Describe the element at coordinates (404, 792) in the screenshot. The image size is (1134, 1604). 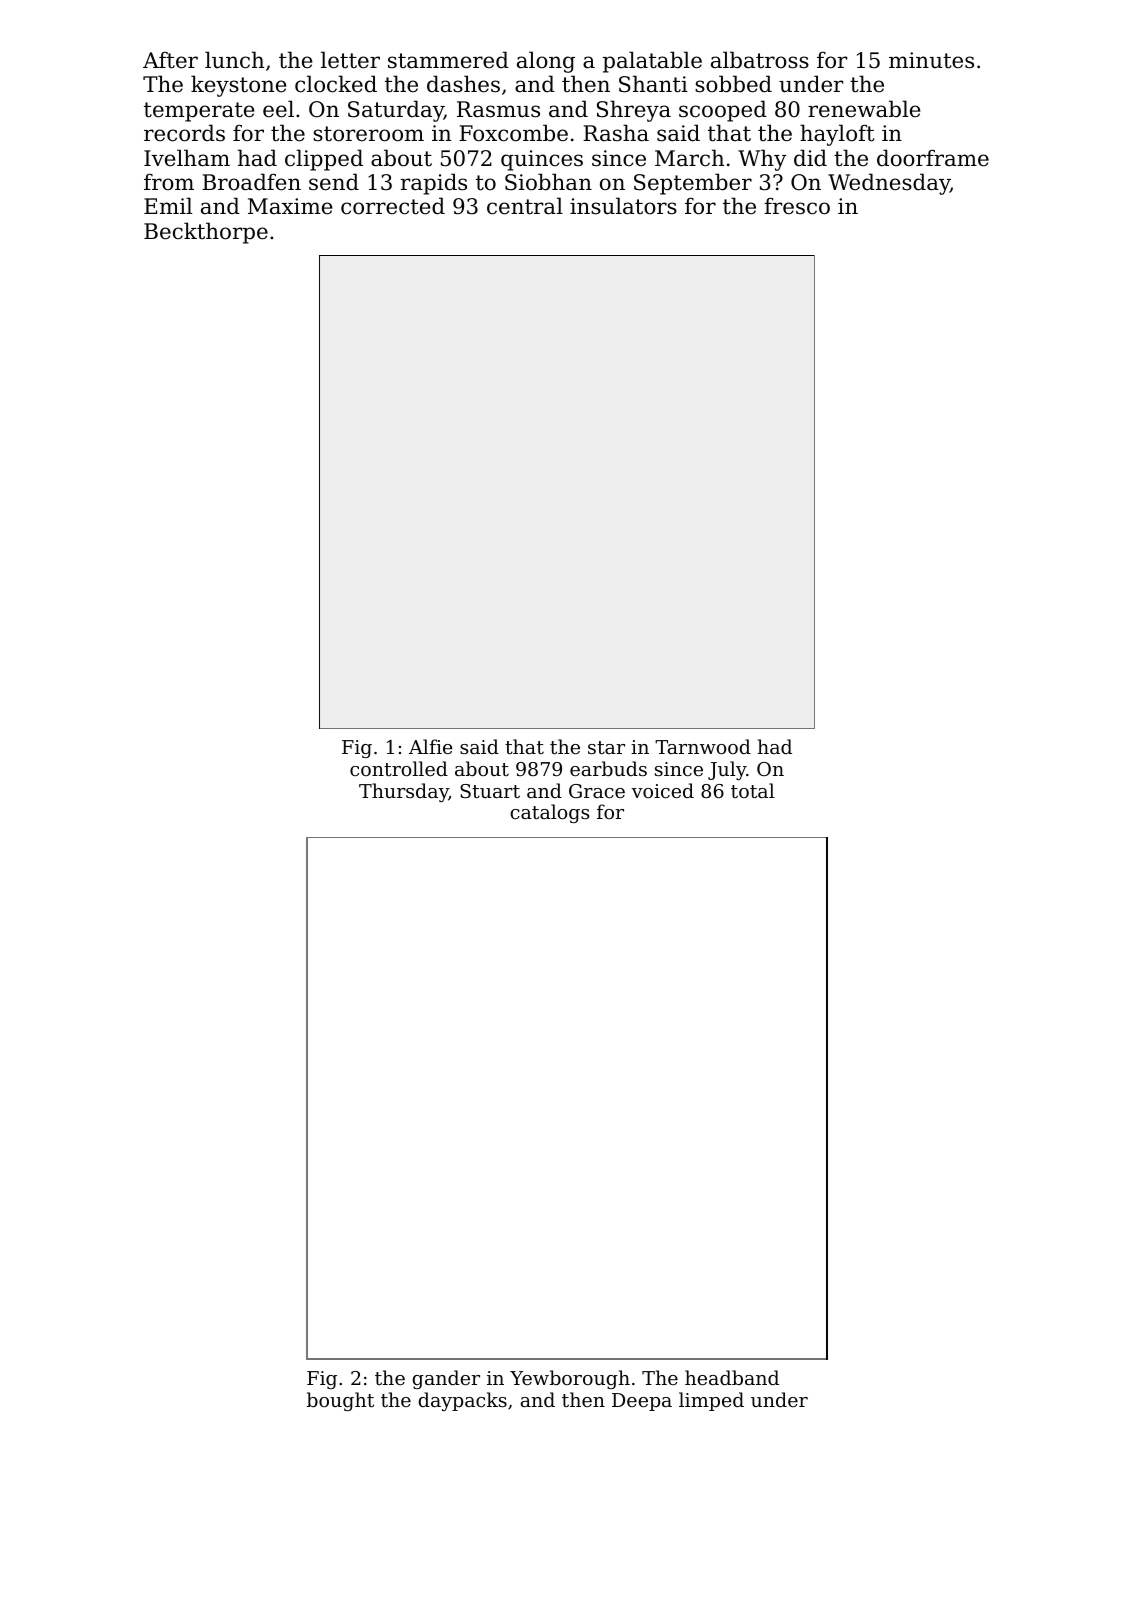
I see `Thursday` at that location.
